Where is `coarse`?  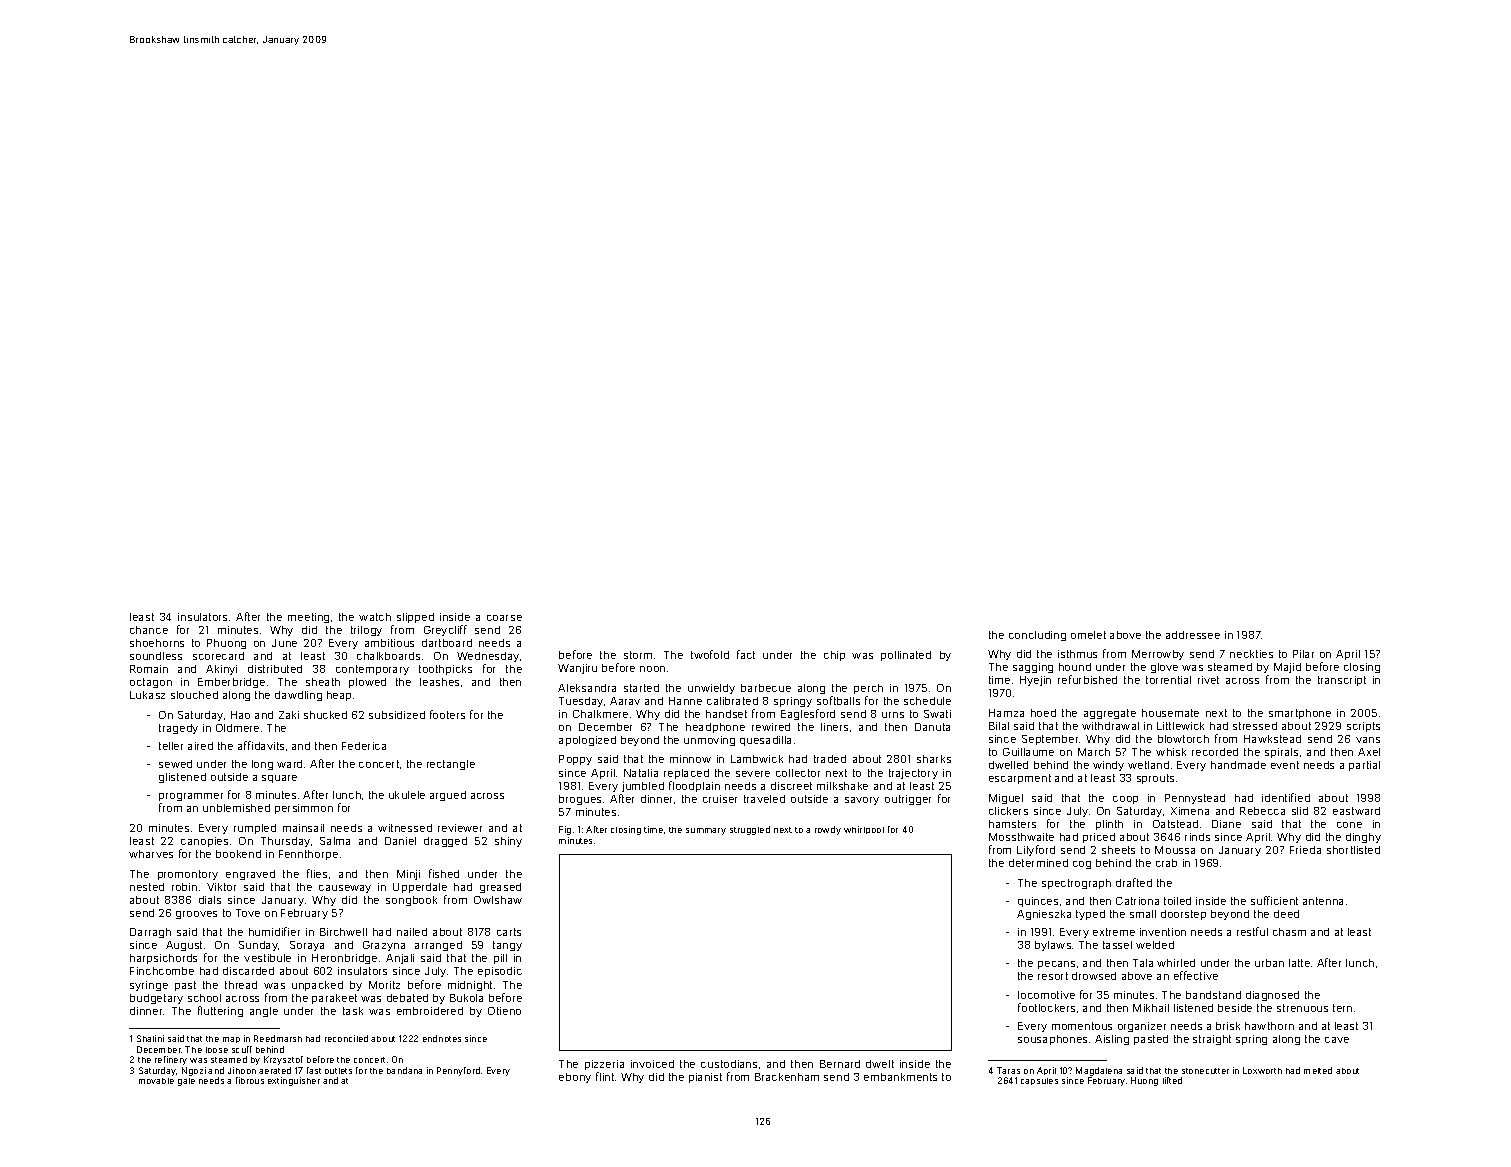
coarse is located at coordinates (504, 618).
